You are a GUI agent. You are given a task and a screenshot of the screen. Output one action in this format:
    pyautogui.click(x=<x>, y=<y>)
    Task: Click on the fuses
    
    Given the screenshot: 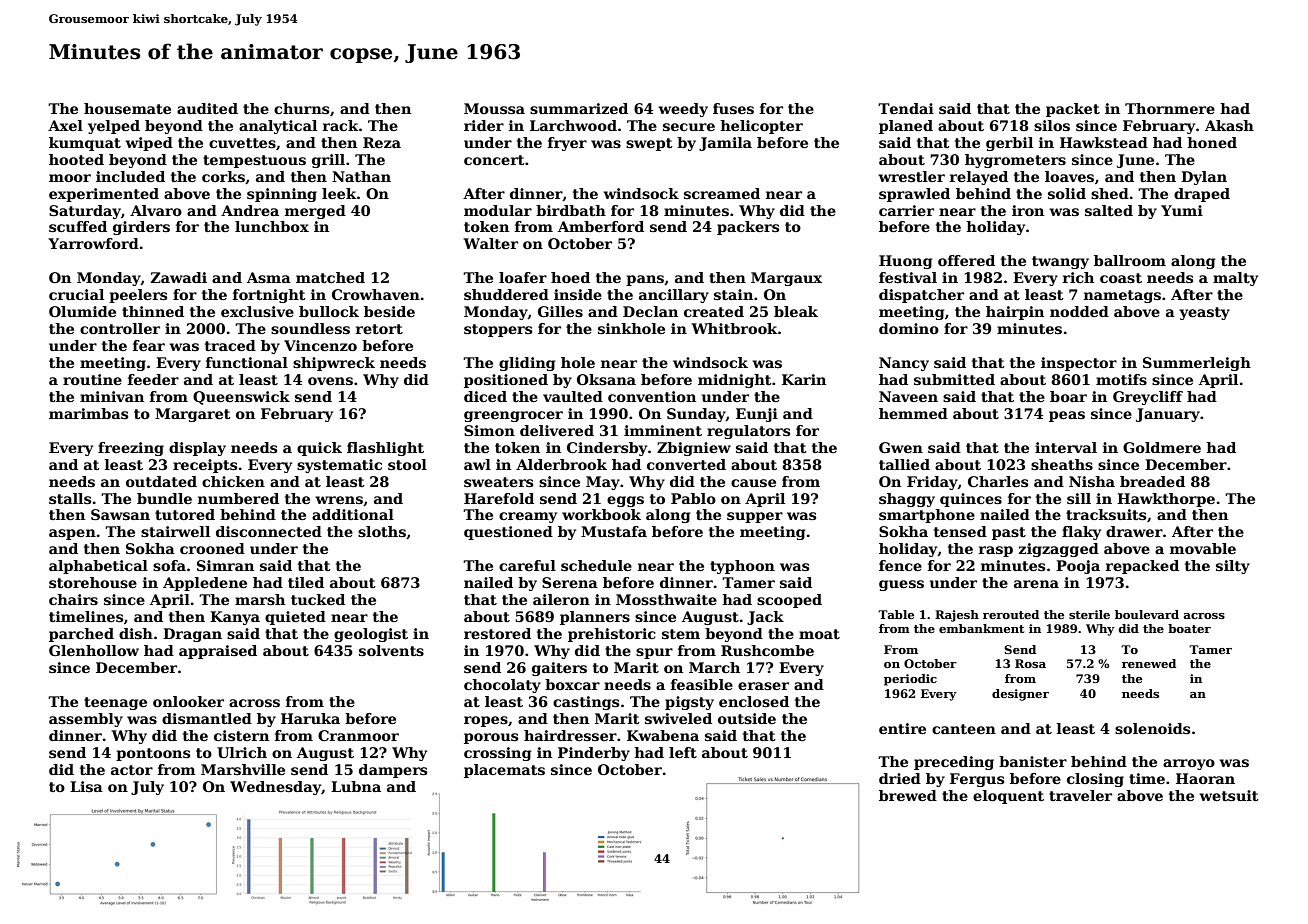 What is the action you would take?
    pyautogui.click(x=733, y=108)
